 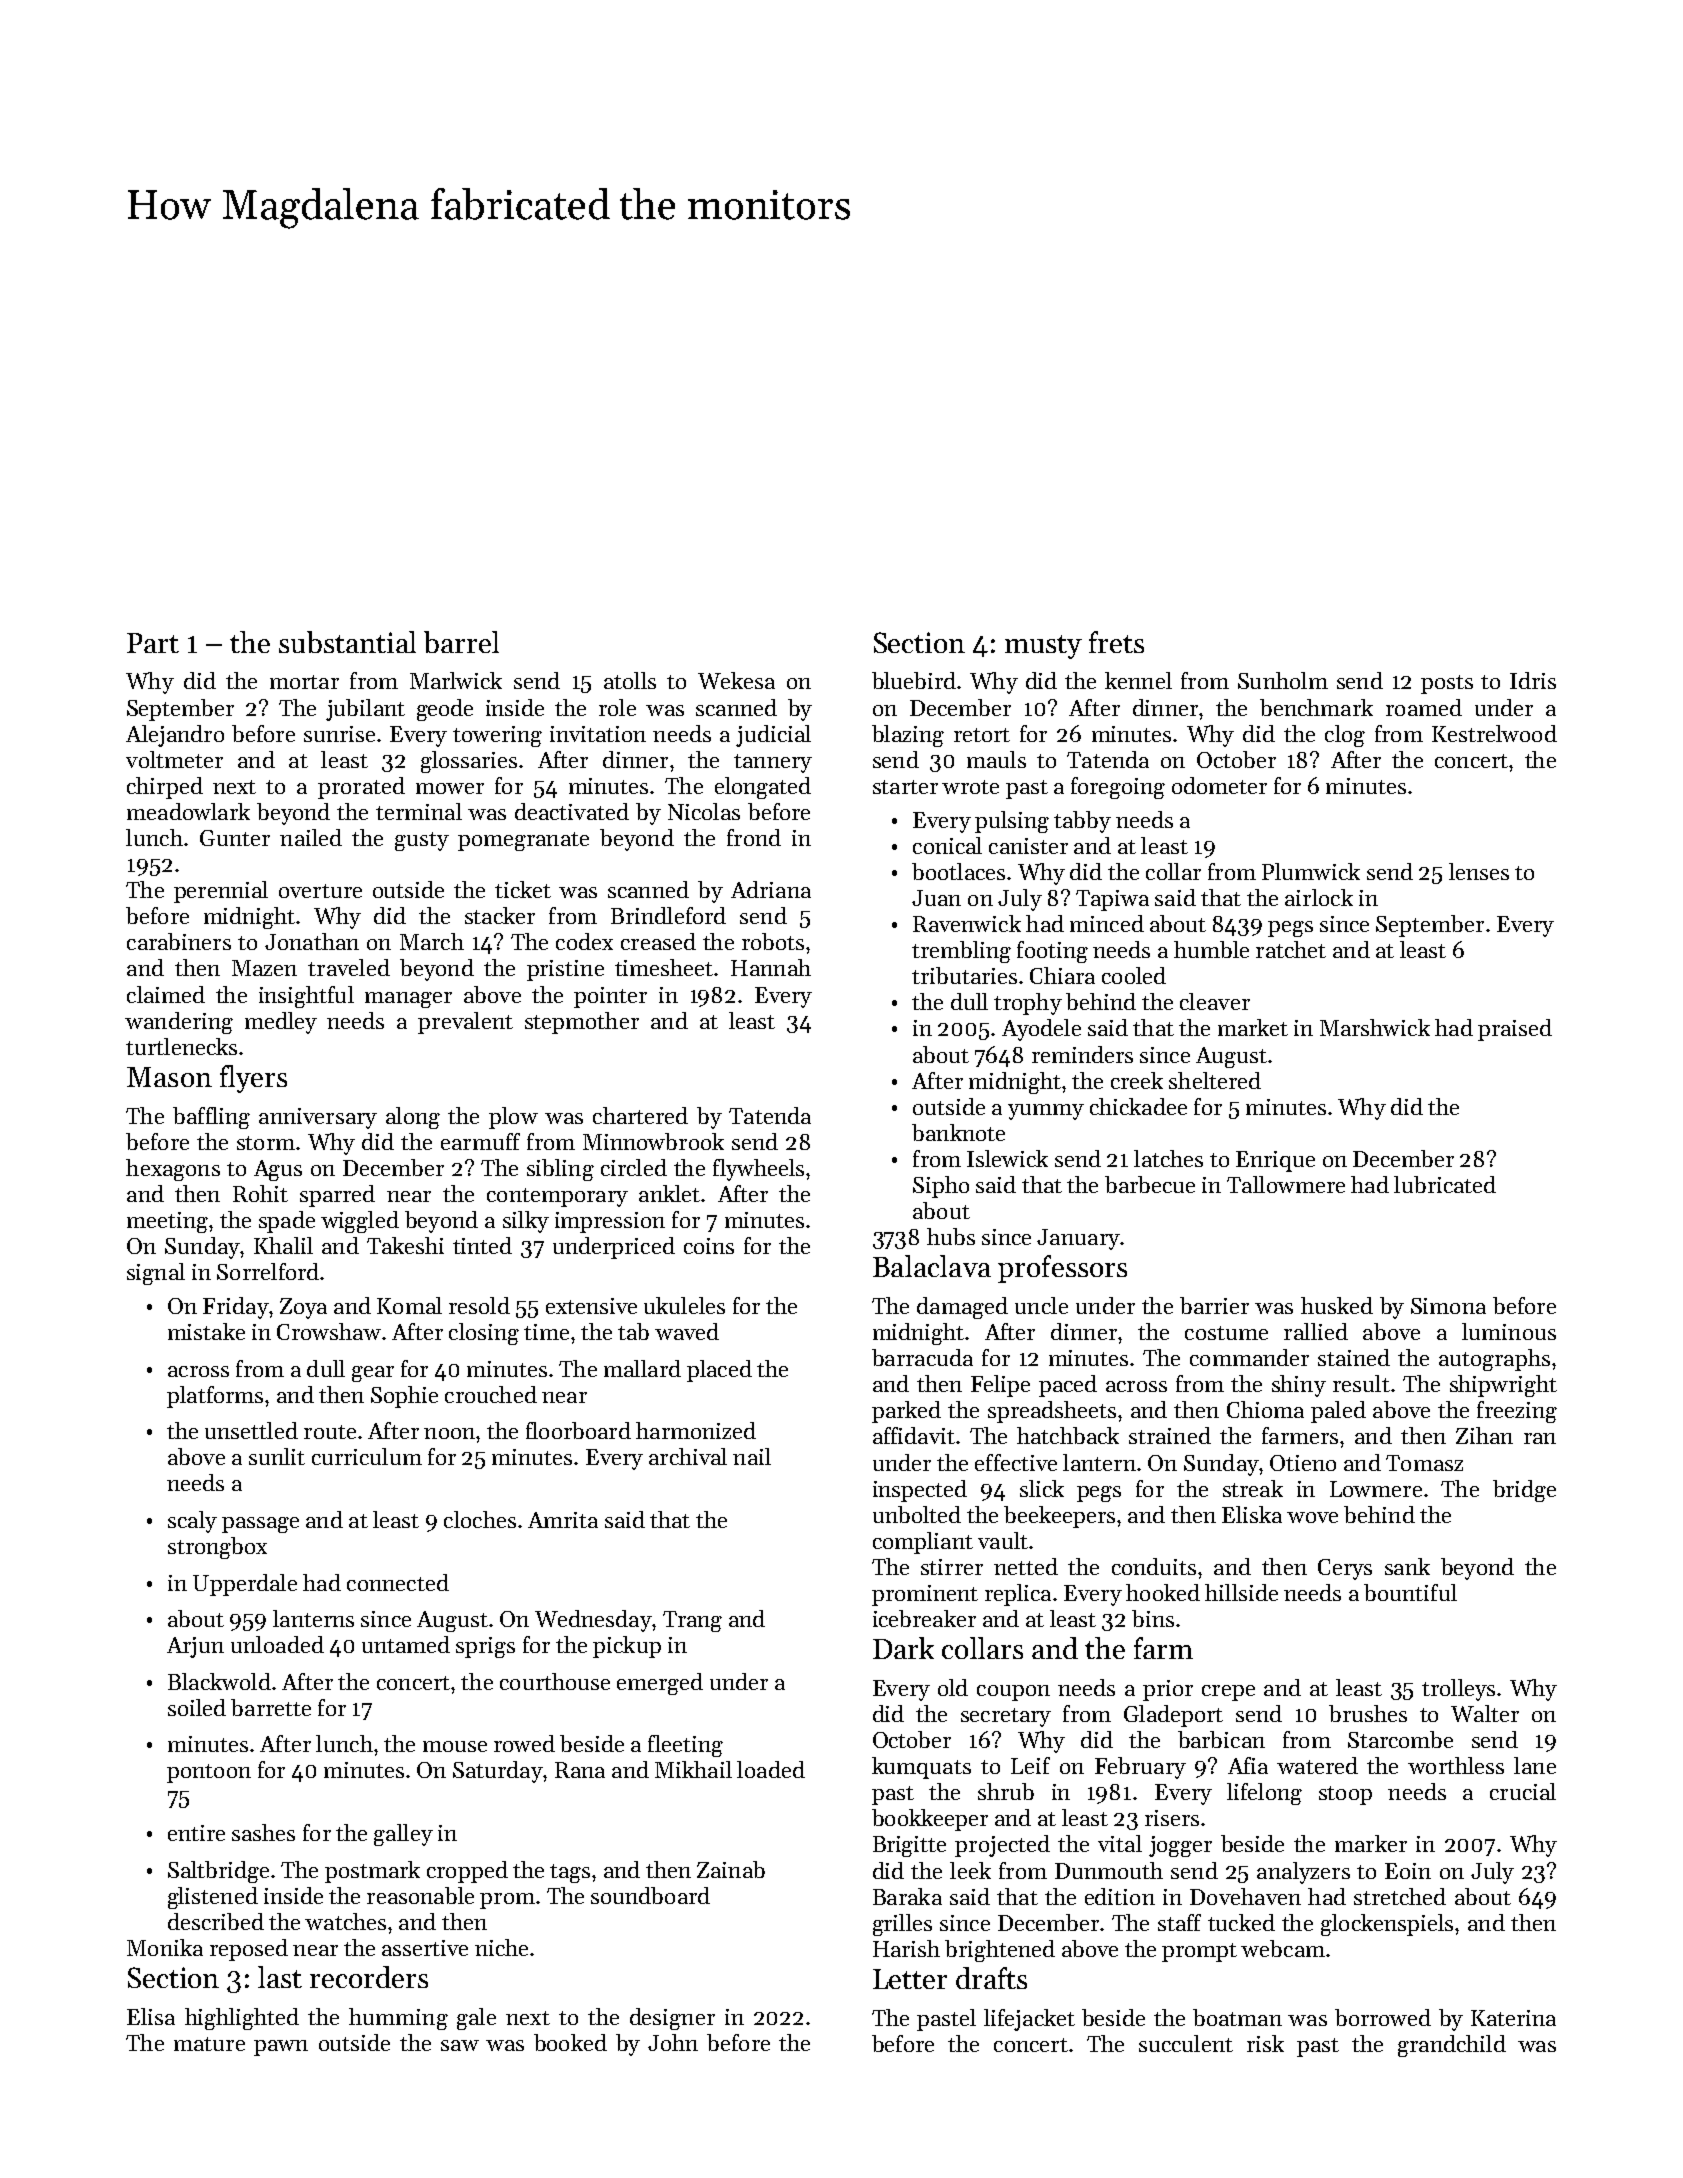 I want to click on resold, so click(x=479, y=1305).
